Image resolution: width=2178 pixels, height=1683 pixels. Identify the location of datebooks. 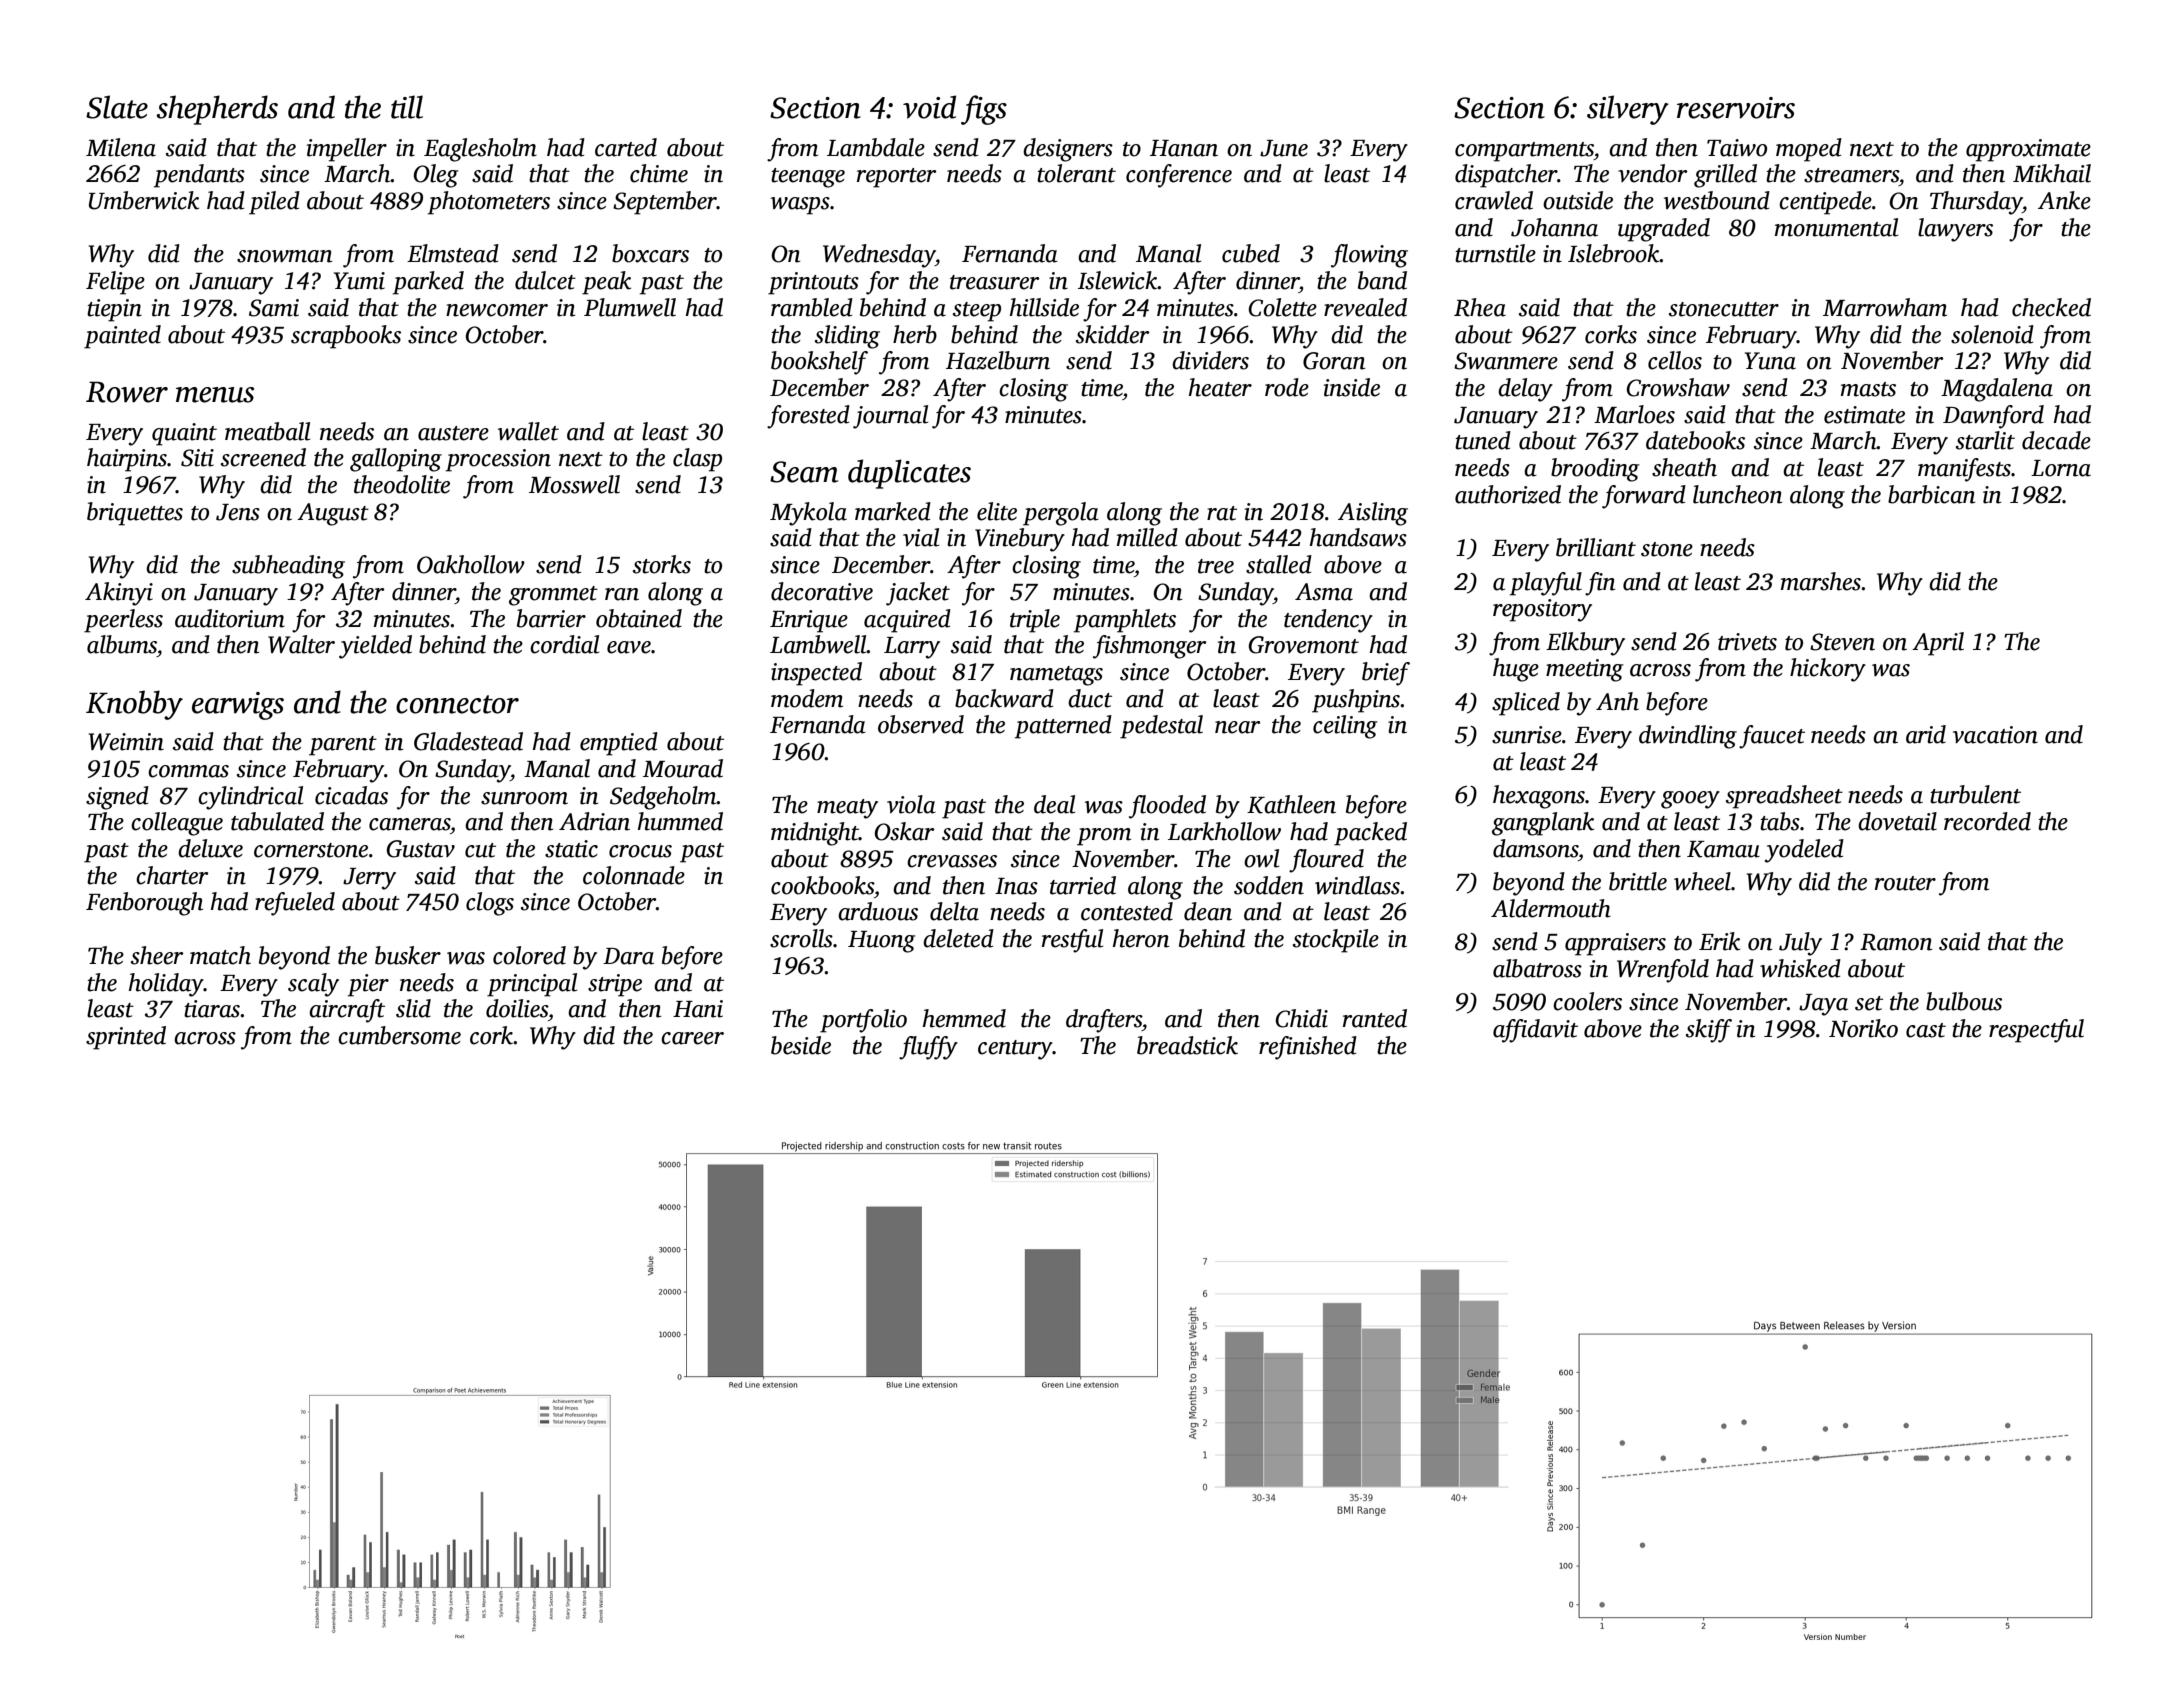
(1695, 440).
